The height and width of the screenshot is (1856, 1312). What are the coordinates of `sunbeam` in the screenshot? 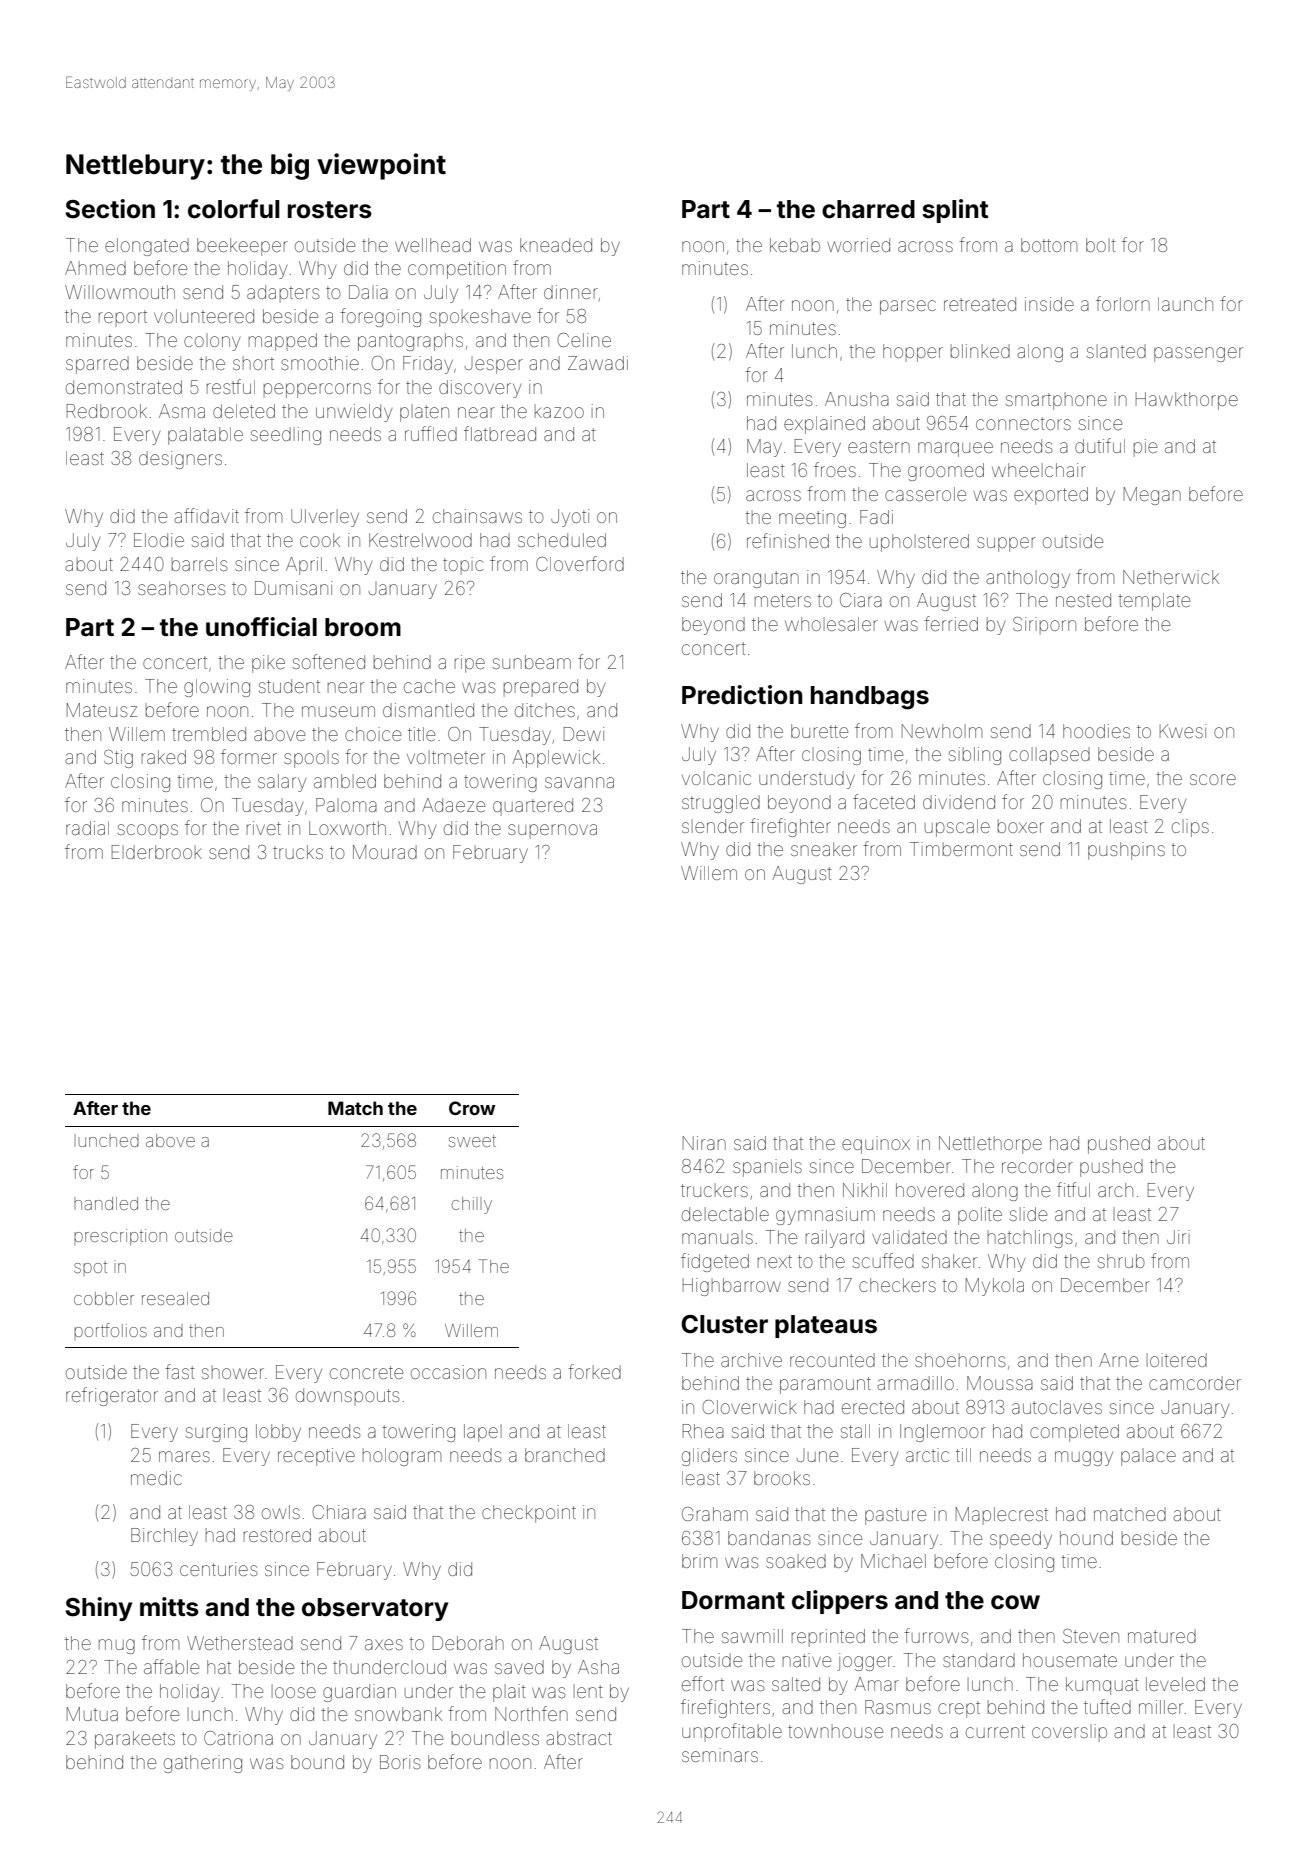 It's located at (532, 662).
